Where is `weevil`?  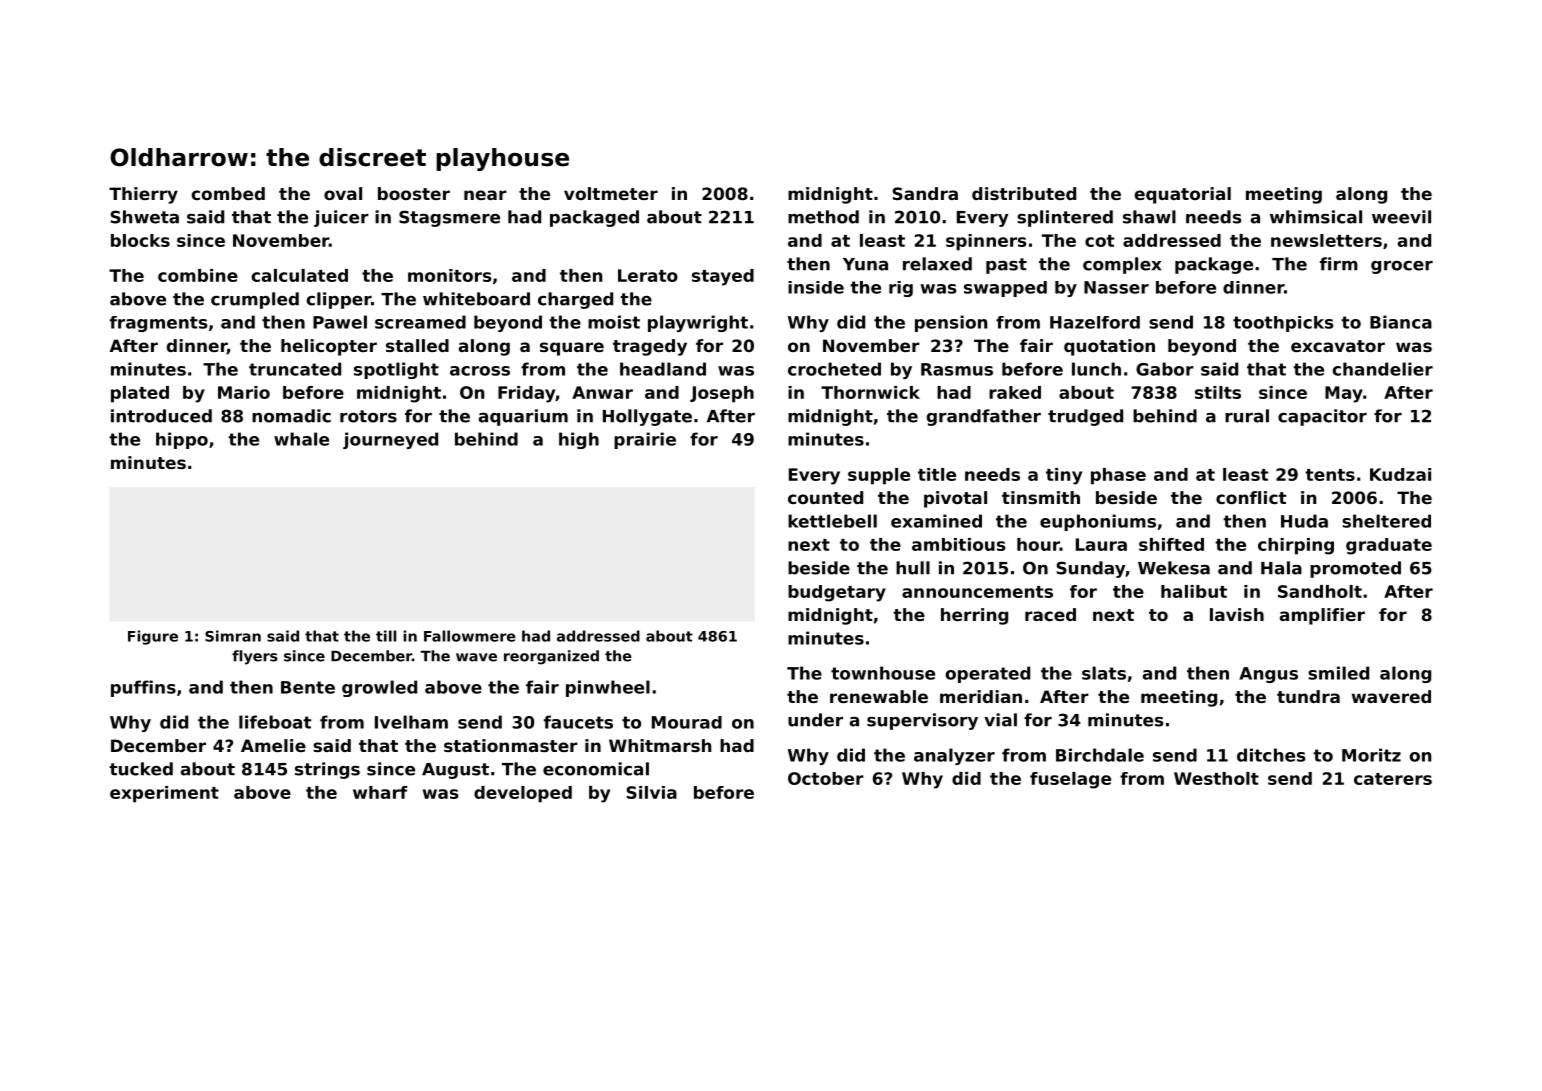 weevil is located at coordinates (1401, 217).
